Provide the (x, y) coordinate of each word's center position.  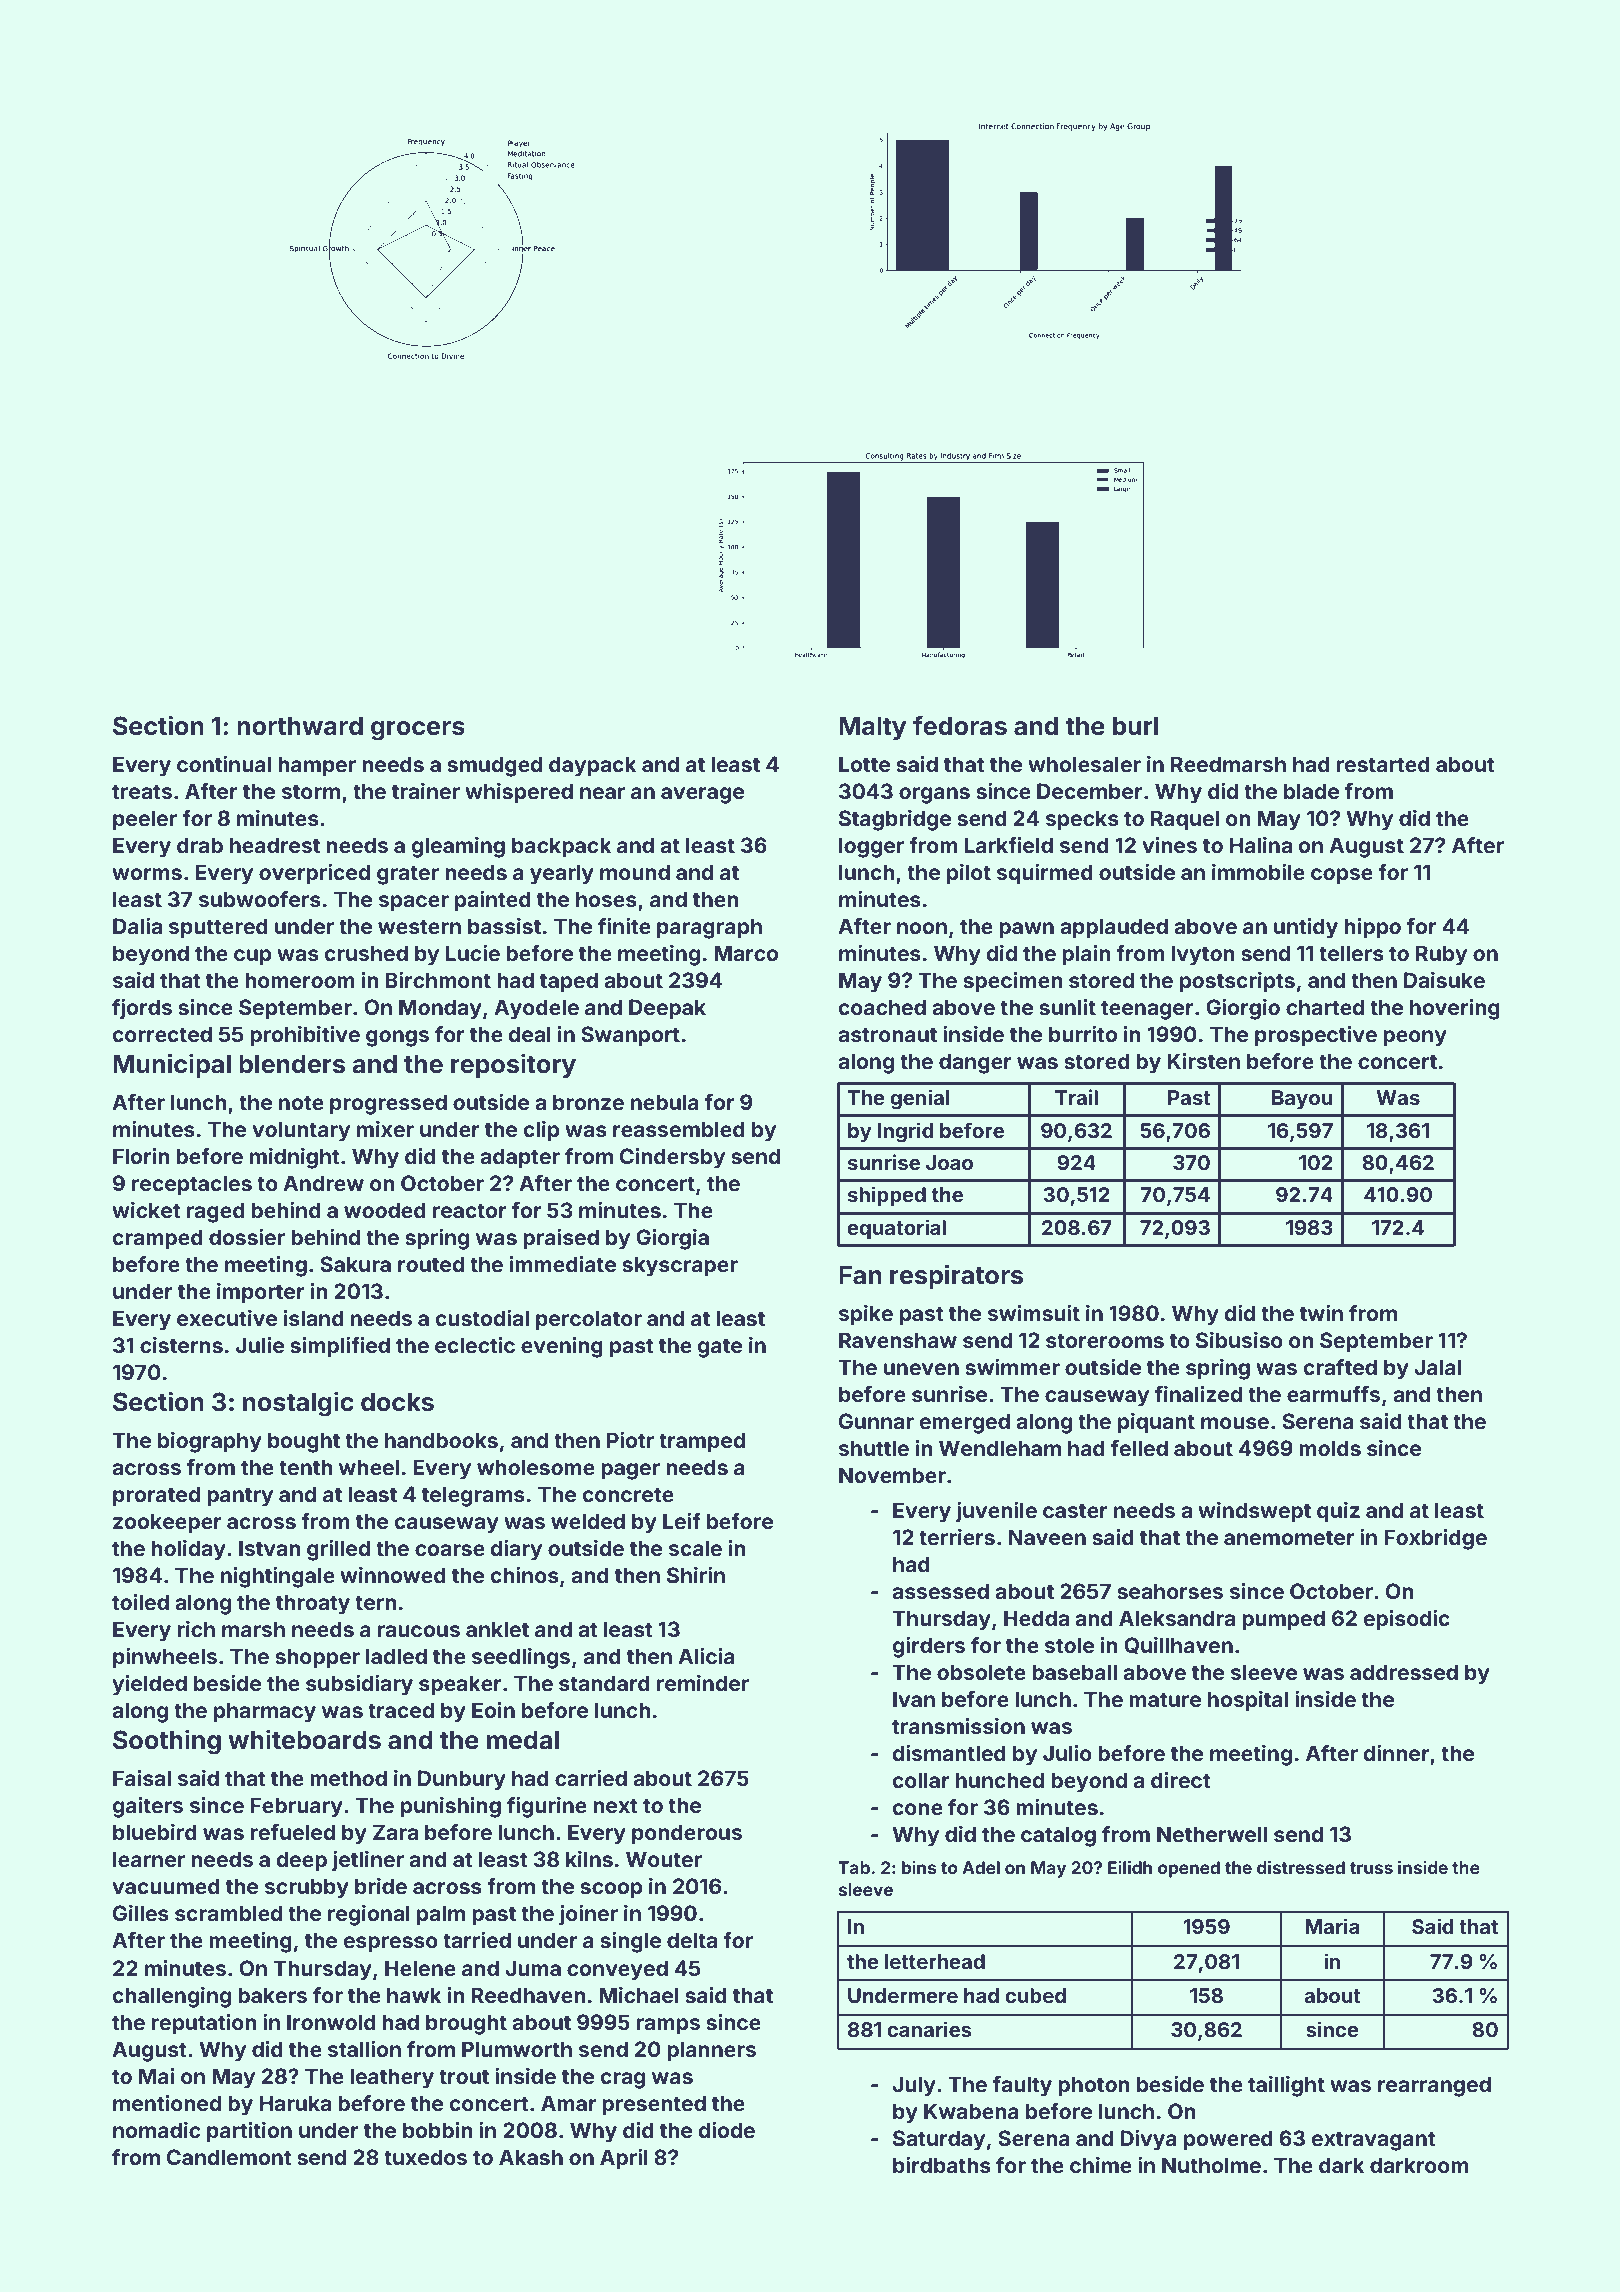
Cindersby (672, 1158)
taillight (1286, 2086)
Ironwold (331, 2022)
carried (591, 1778)
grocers (418, 731)
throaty (313, 1604)
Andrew (323, 1183)
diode (726, 2130)
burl (1135, 725)
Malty (872, 728)
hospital (1248, 1701)
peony (1415, 1038)
